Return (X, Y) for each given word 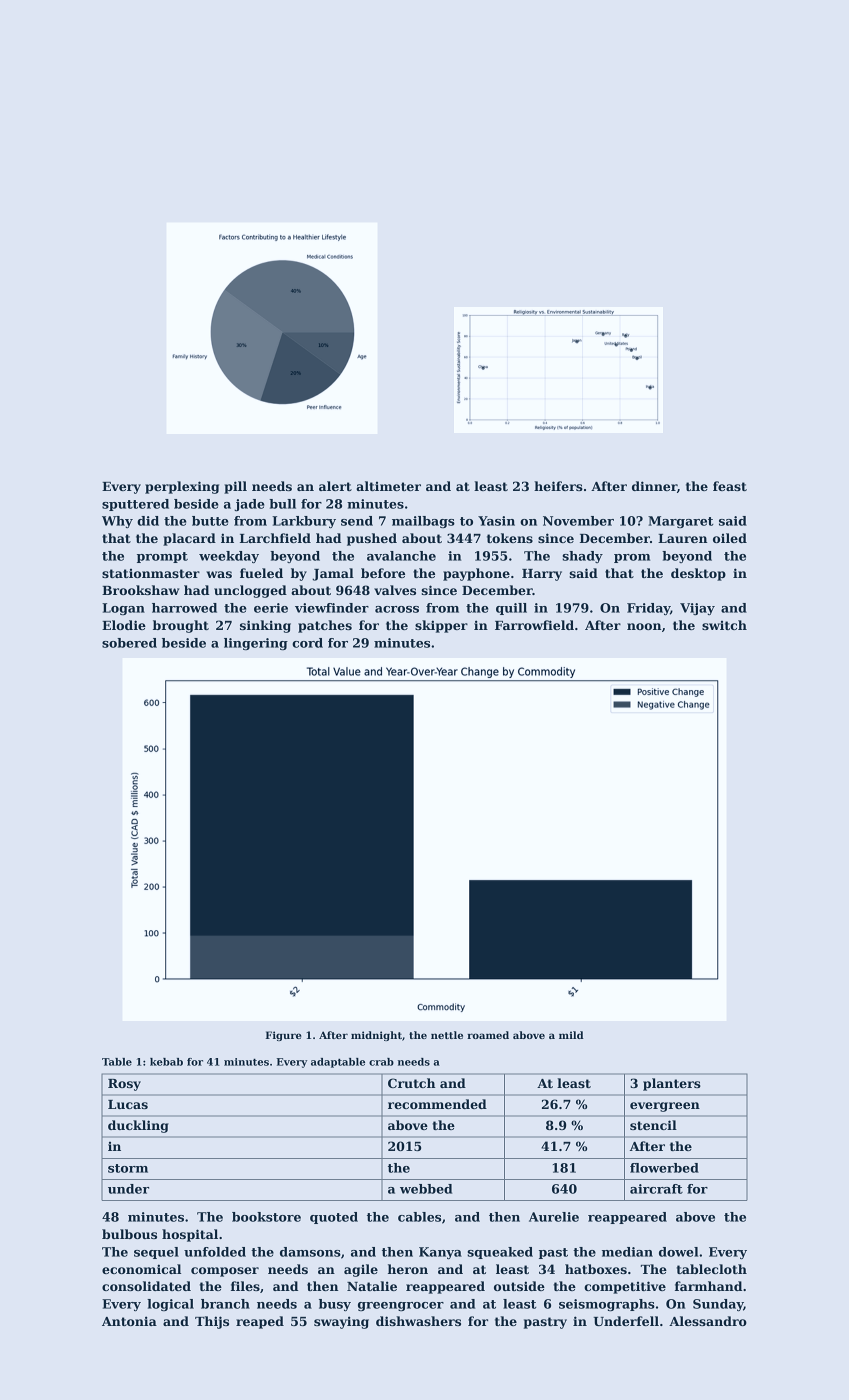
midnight (376, 1036)
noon (644, 626)
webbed (426, 1189)
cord (307, 643)
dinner (654, 486)
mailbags (423, 522)
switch (724, 625)
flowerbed (664, 1168)
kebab (166, 1062)
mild (571, 1035)
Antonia (129, 1321)
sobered (129, 643)
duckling (138, 1126)
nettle (447, 1035)
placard (189, 539)
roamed (488, 1035)
